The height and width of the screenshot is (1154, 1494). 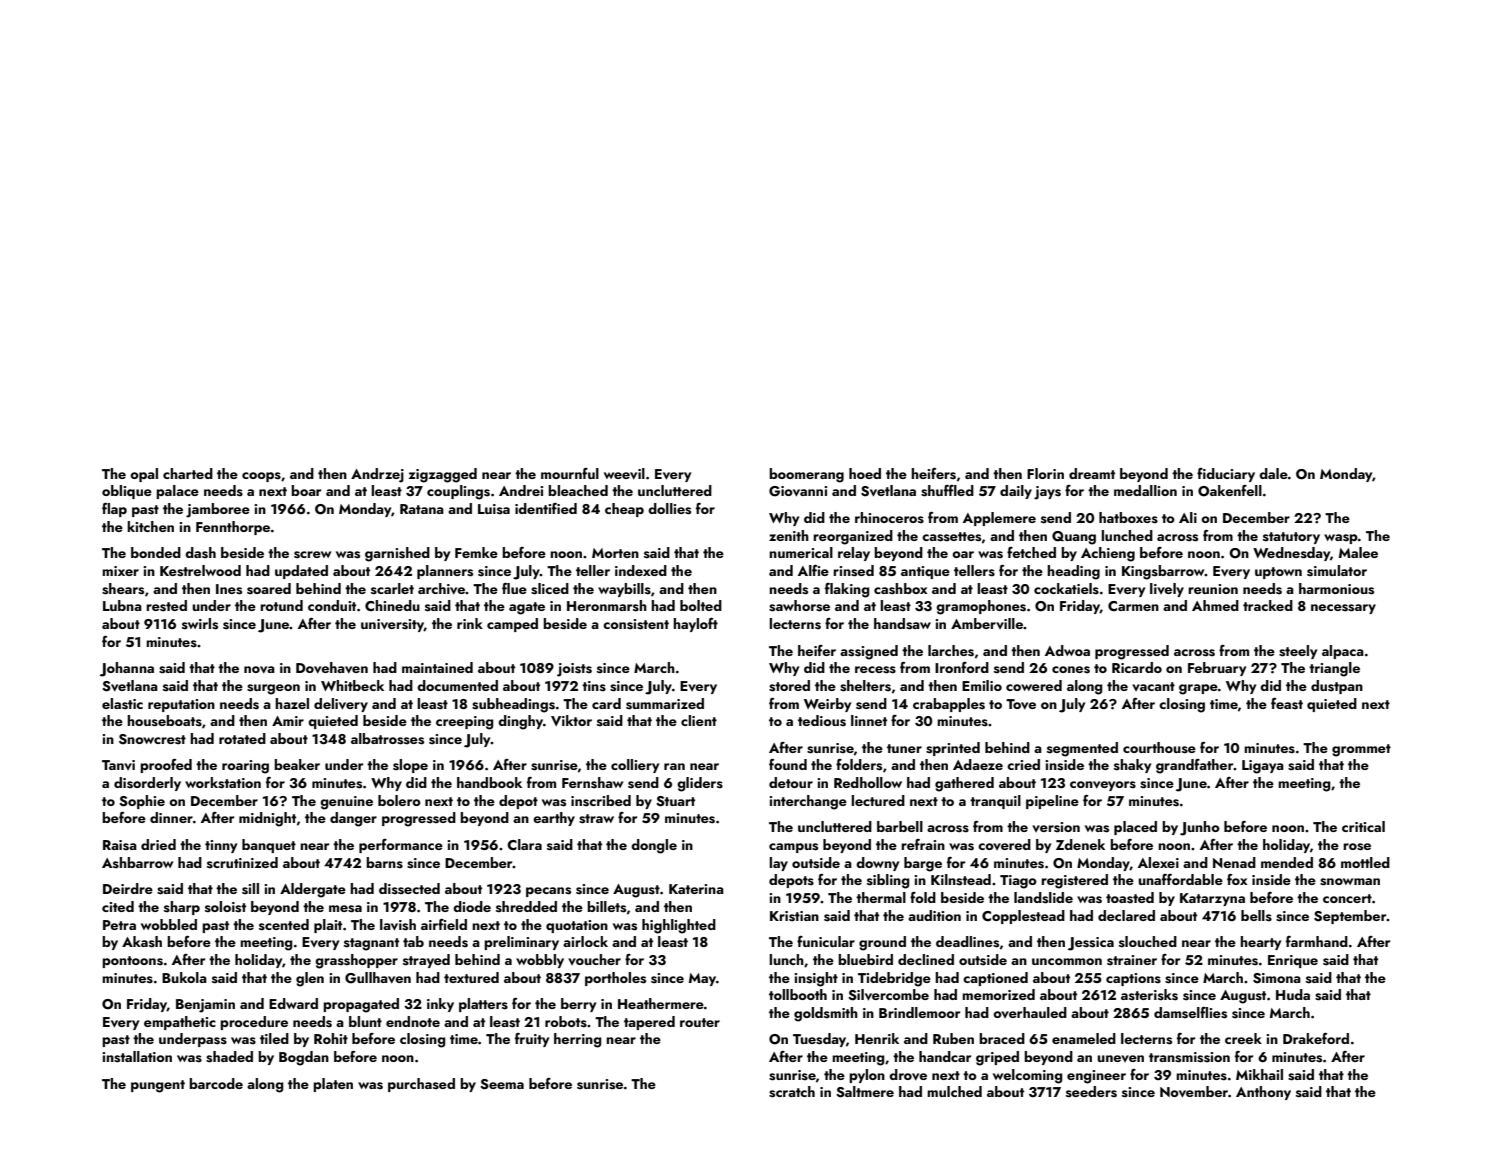 I want to click on airlock, so click(x=585, y=941).
